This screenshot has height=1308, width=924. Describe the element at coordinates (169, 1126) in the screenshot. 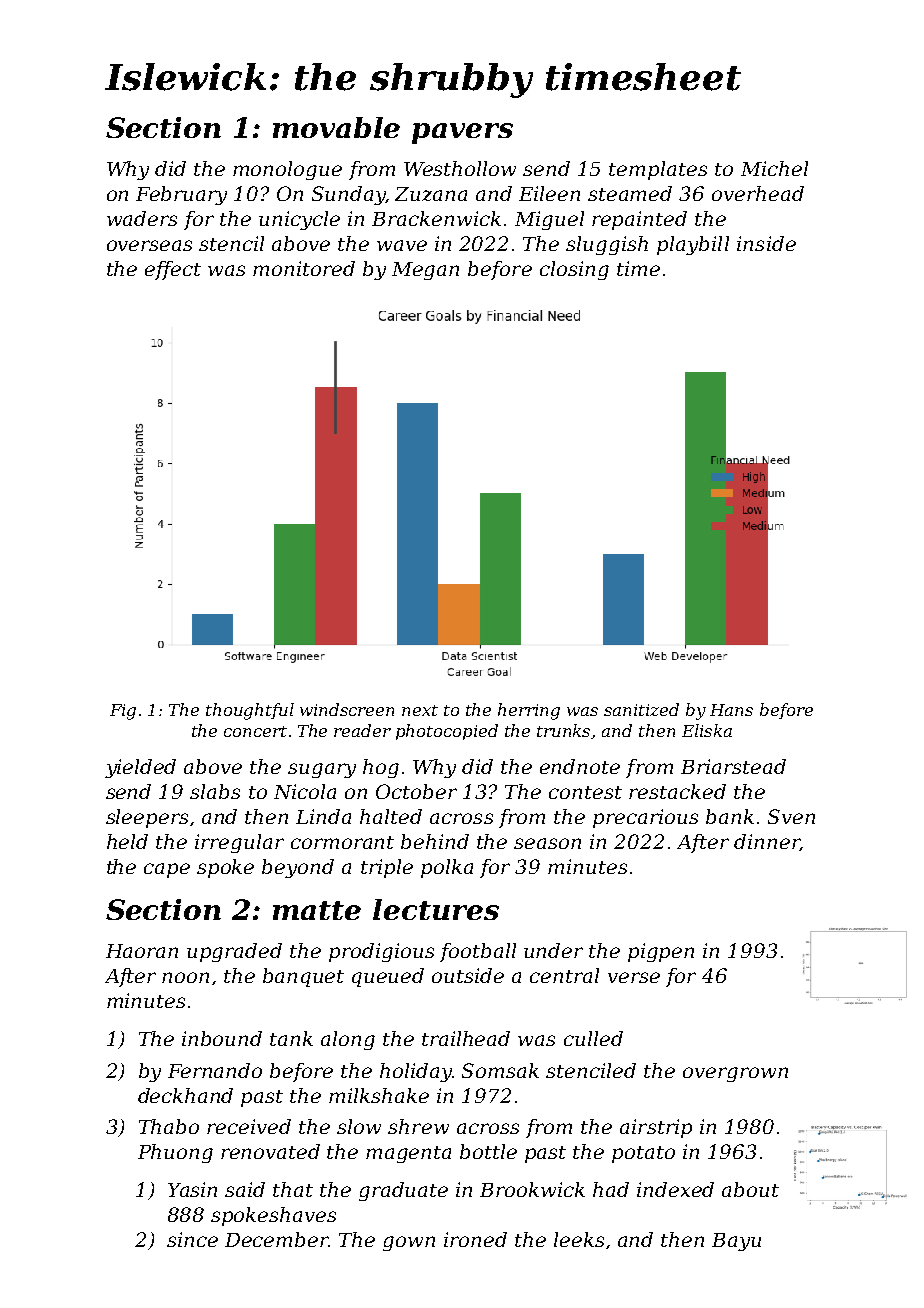

I see `Thabo` at that location.
